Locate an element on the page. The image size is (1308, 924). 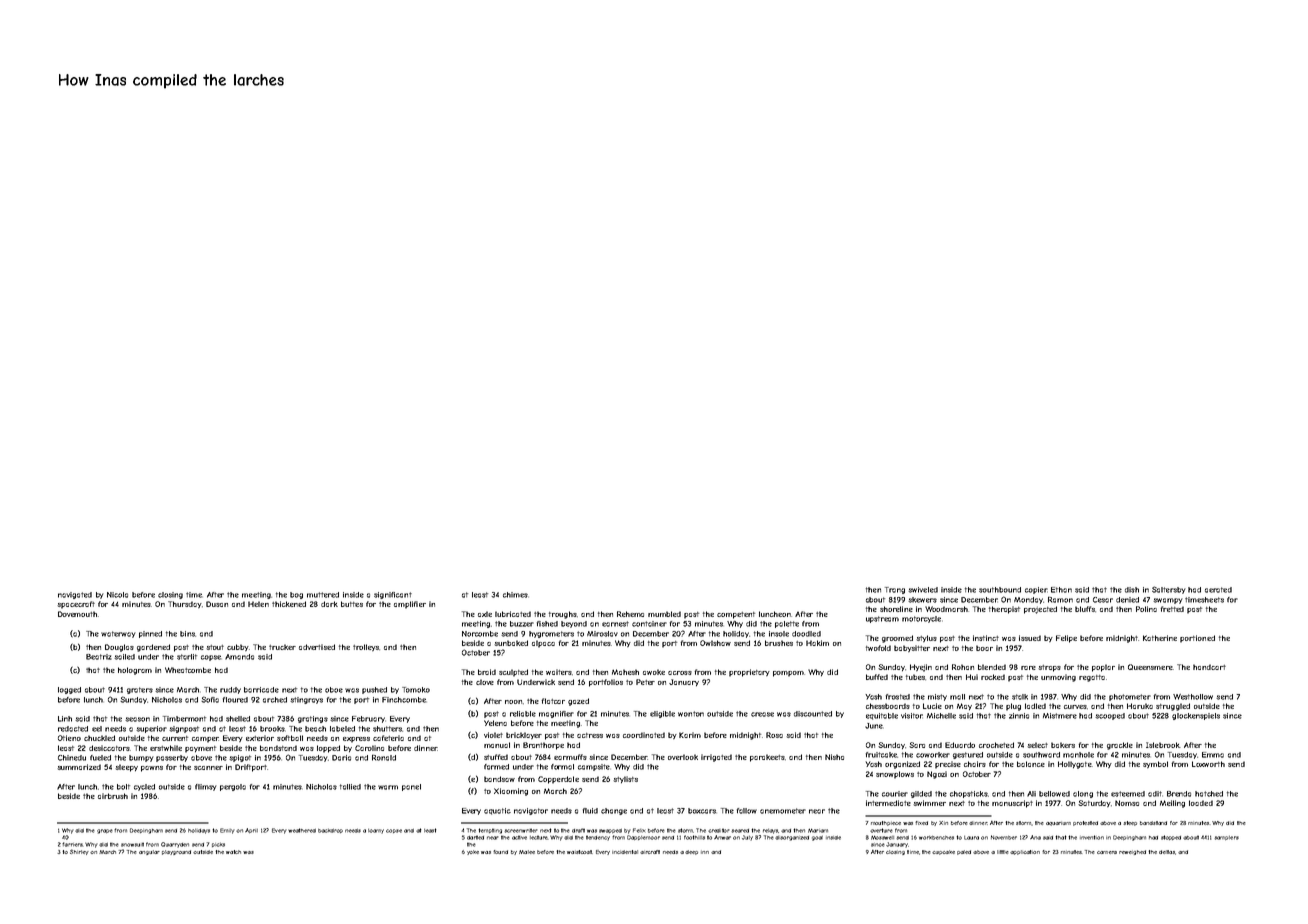
airbrush is located at coordinates (113, 796).
